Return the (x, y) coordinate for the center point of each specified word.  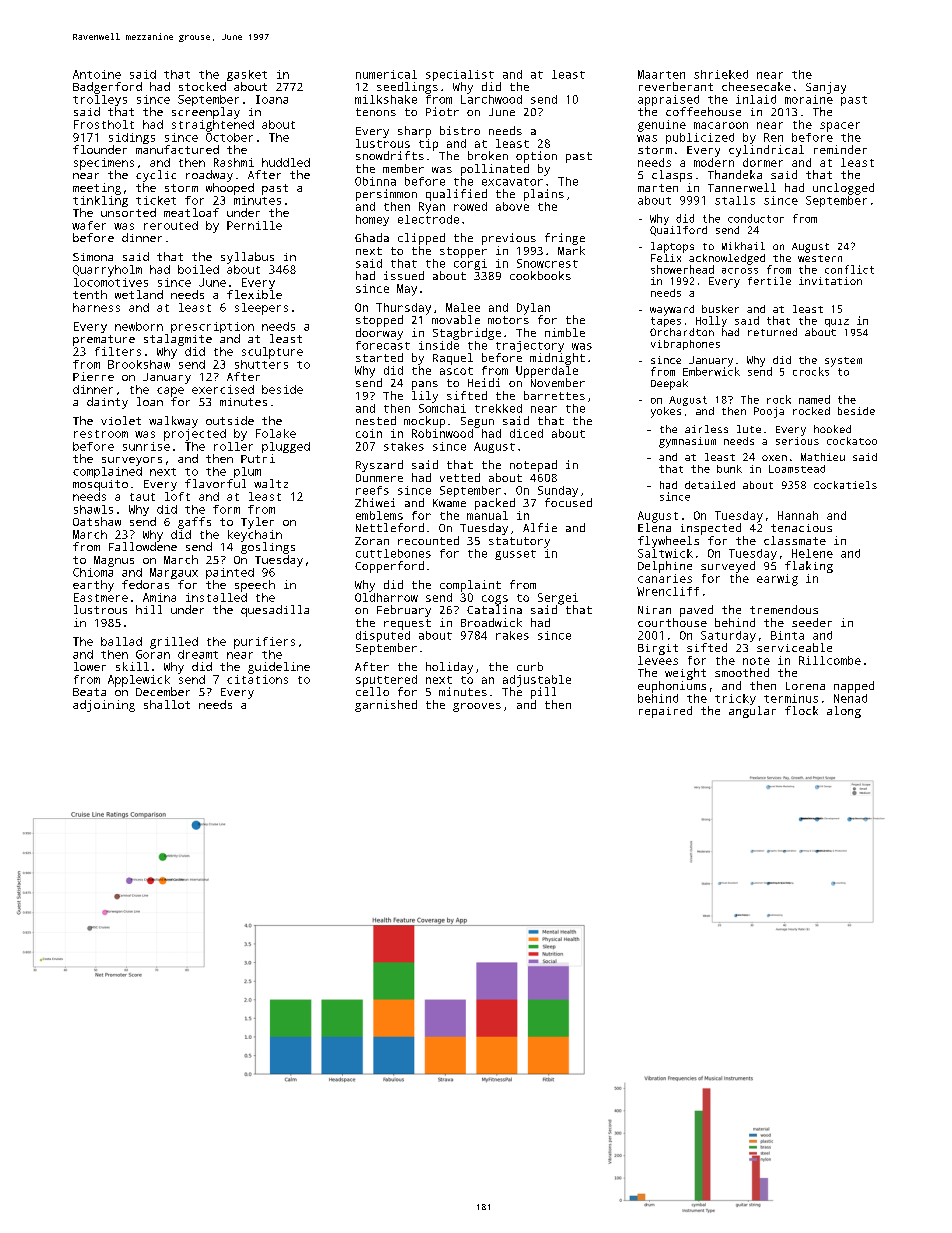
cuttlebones (393, 553)
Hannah (798, 515)
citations (257, 679)
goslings (268, 548)
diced (526, 433)
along (844, 712)
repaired (665, 712)
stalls (735, 200)
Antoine (97, 74)
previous (509, 239)
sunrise (146, 446)
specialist (460, 75)
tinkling (100, 201)
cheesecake (756, 86)
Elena (654, 527)
